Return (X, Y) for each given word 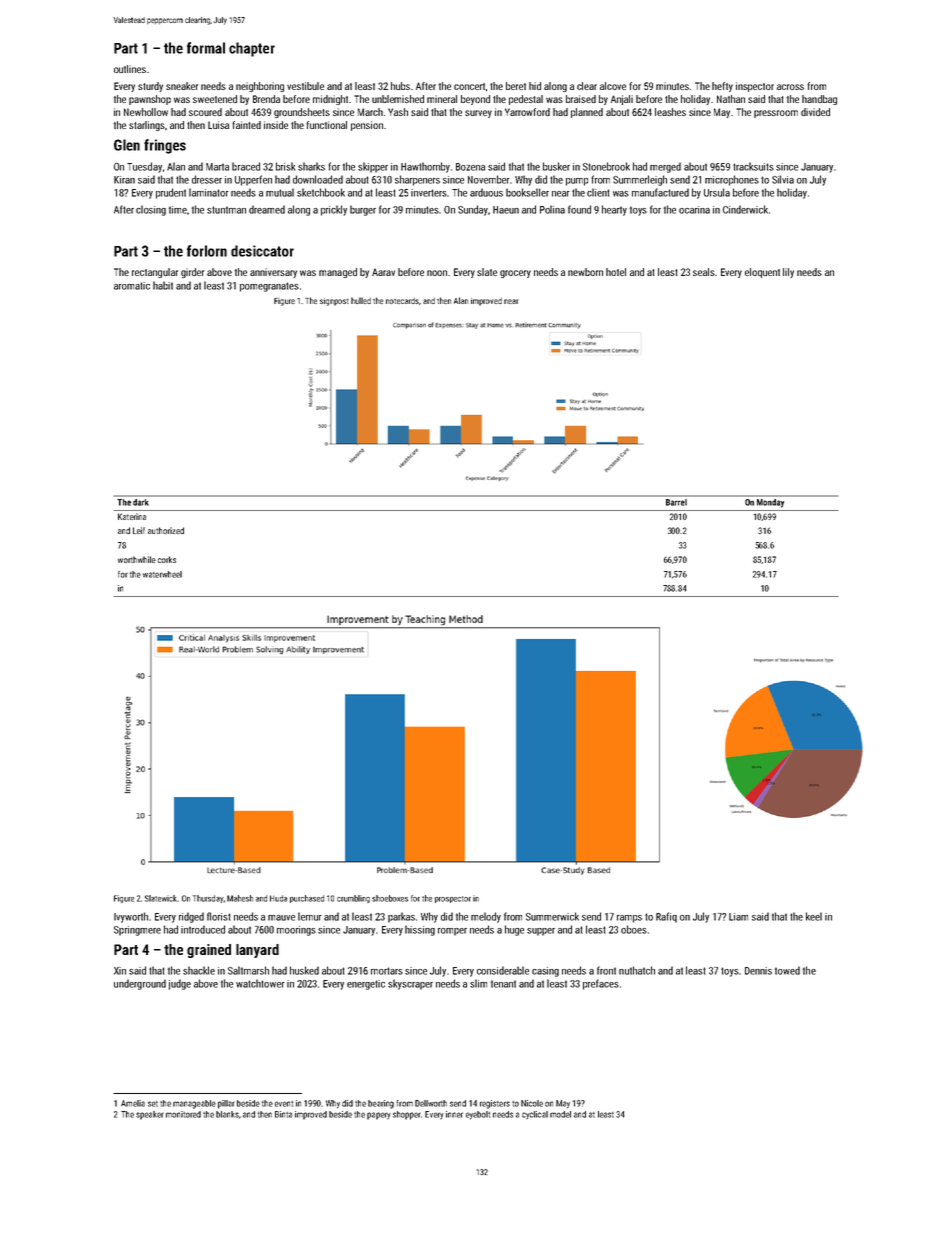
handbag (819, 100)
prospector (453, 899)
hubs (400, 86)
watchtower (260, 983)
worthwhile (137, 559)
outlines (130, 69)
